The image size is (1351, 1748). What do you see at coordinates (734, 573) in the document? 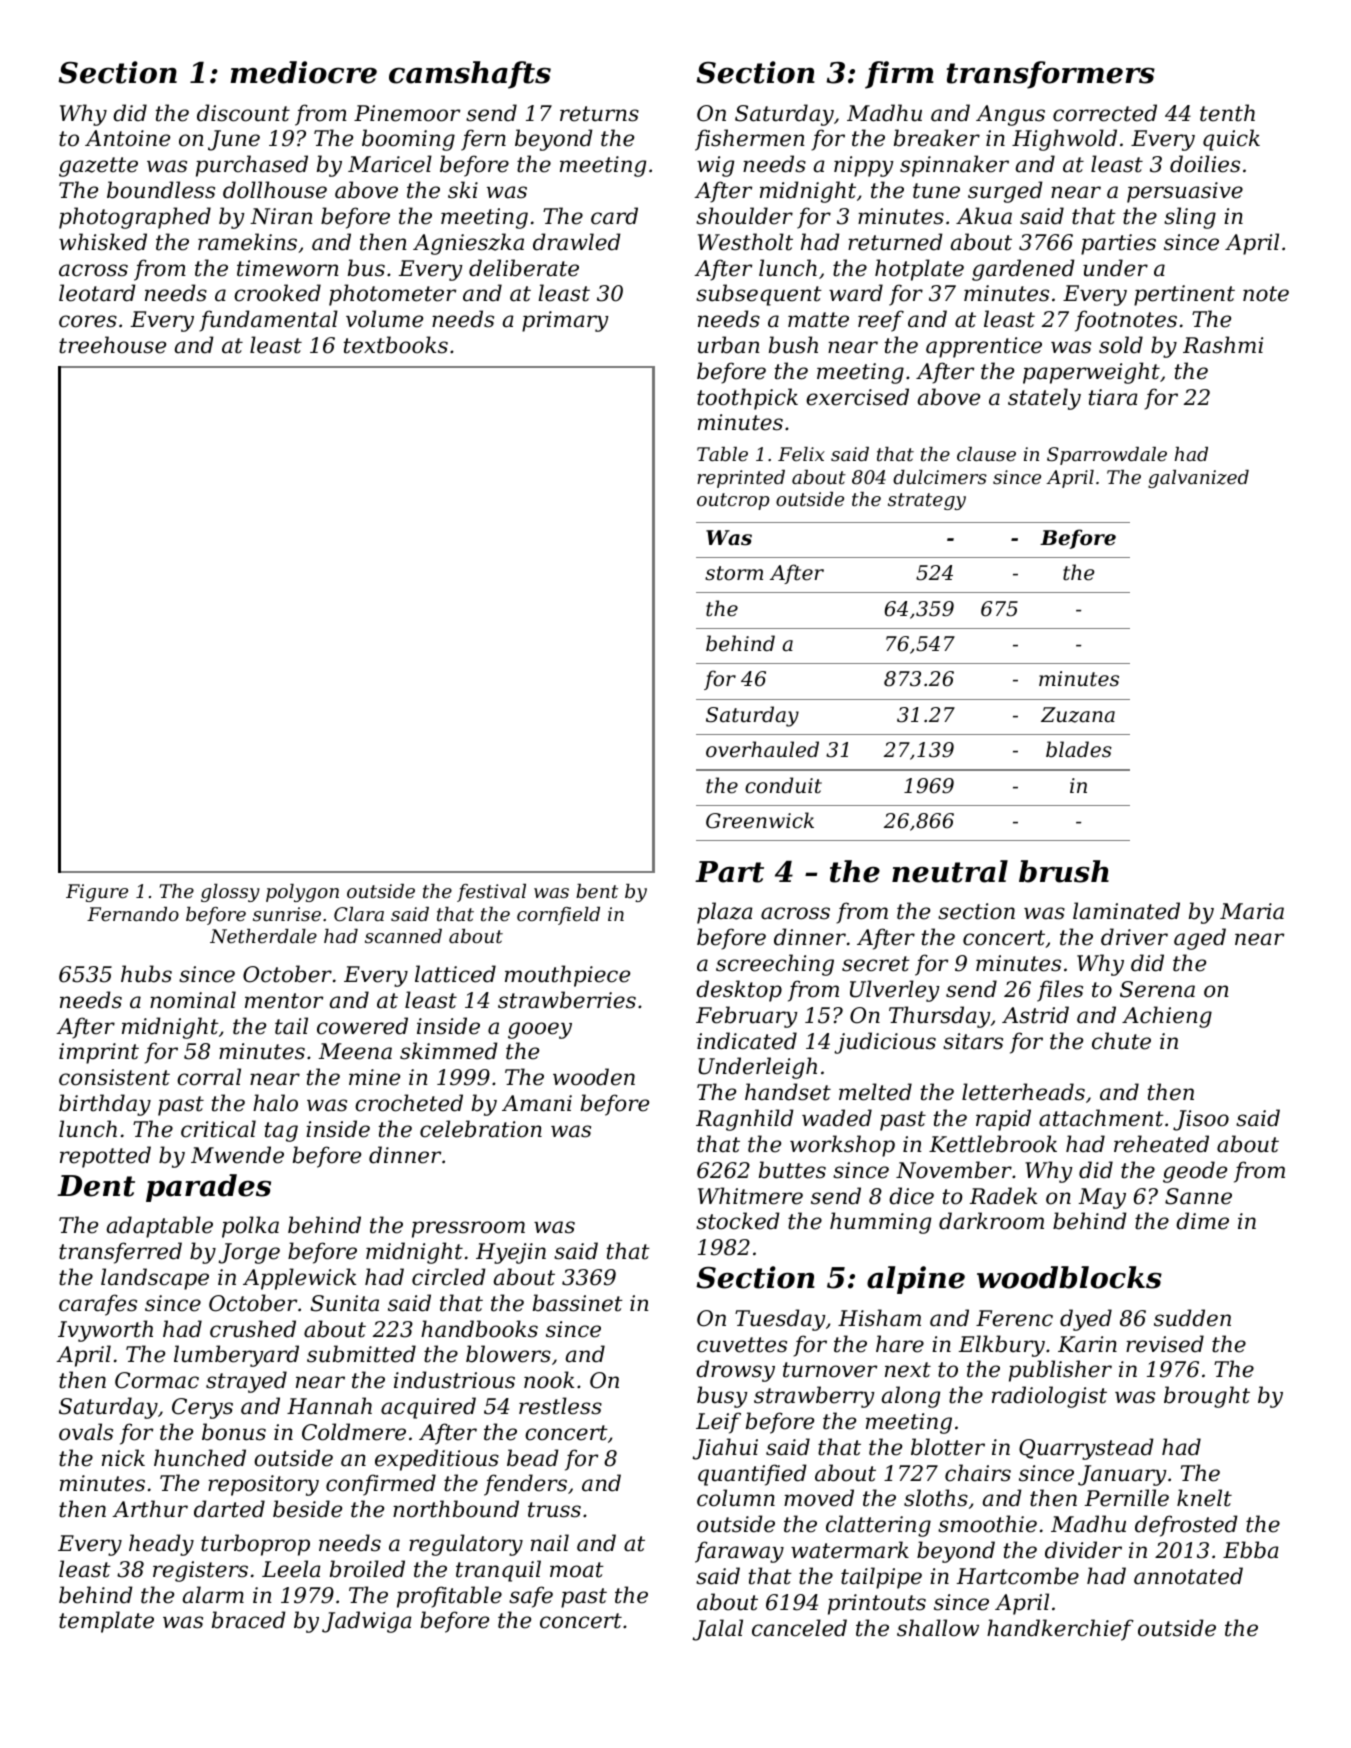
I see `storm` at bounding box center [734, 573].
